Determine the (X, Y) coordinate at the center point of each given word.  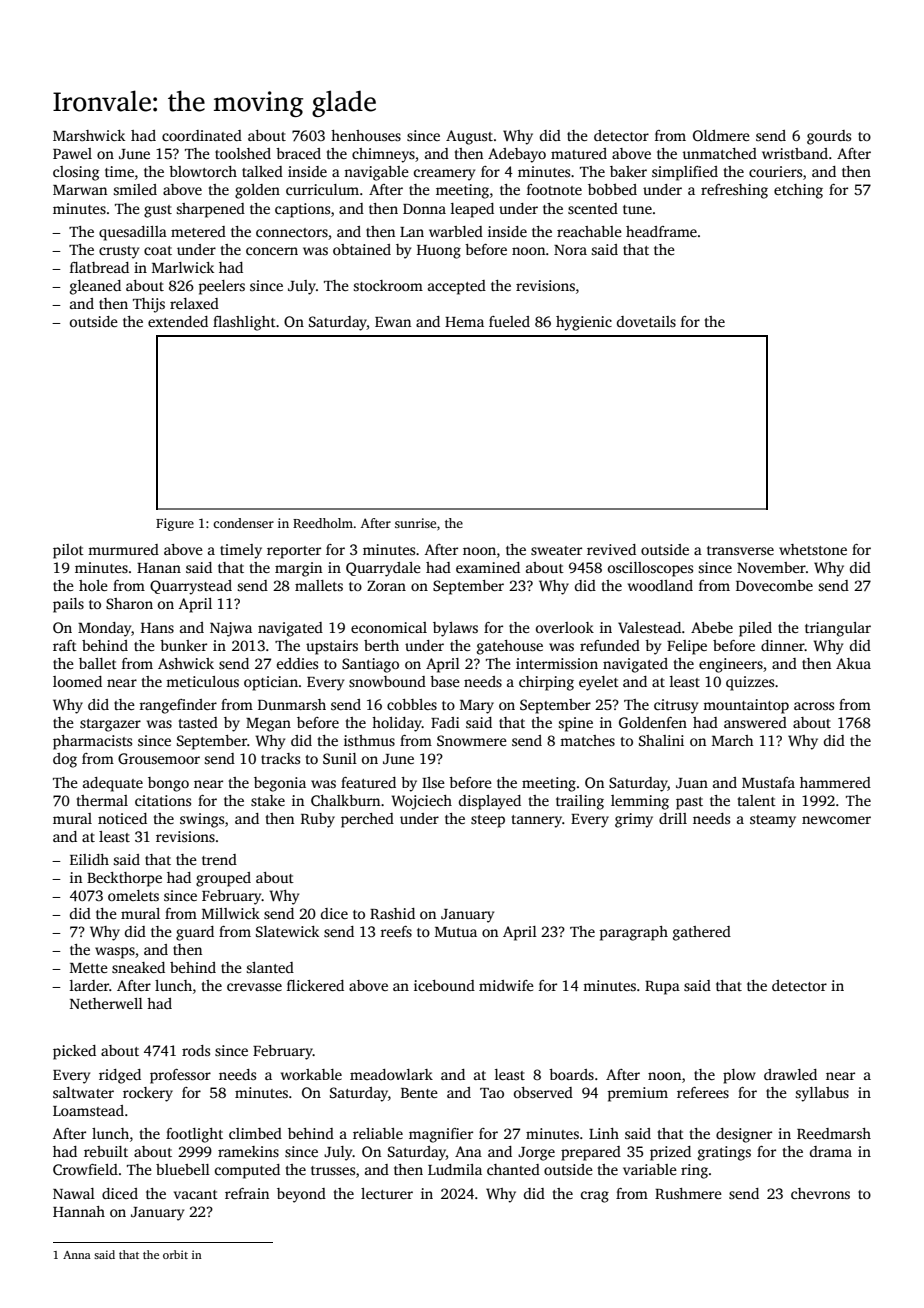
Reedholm (323, 523)
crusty (119, 252)
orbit (175, 1254)
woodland (660, 585)
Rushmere (688, 1193)
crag (595, 1197)
